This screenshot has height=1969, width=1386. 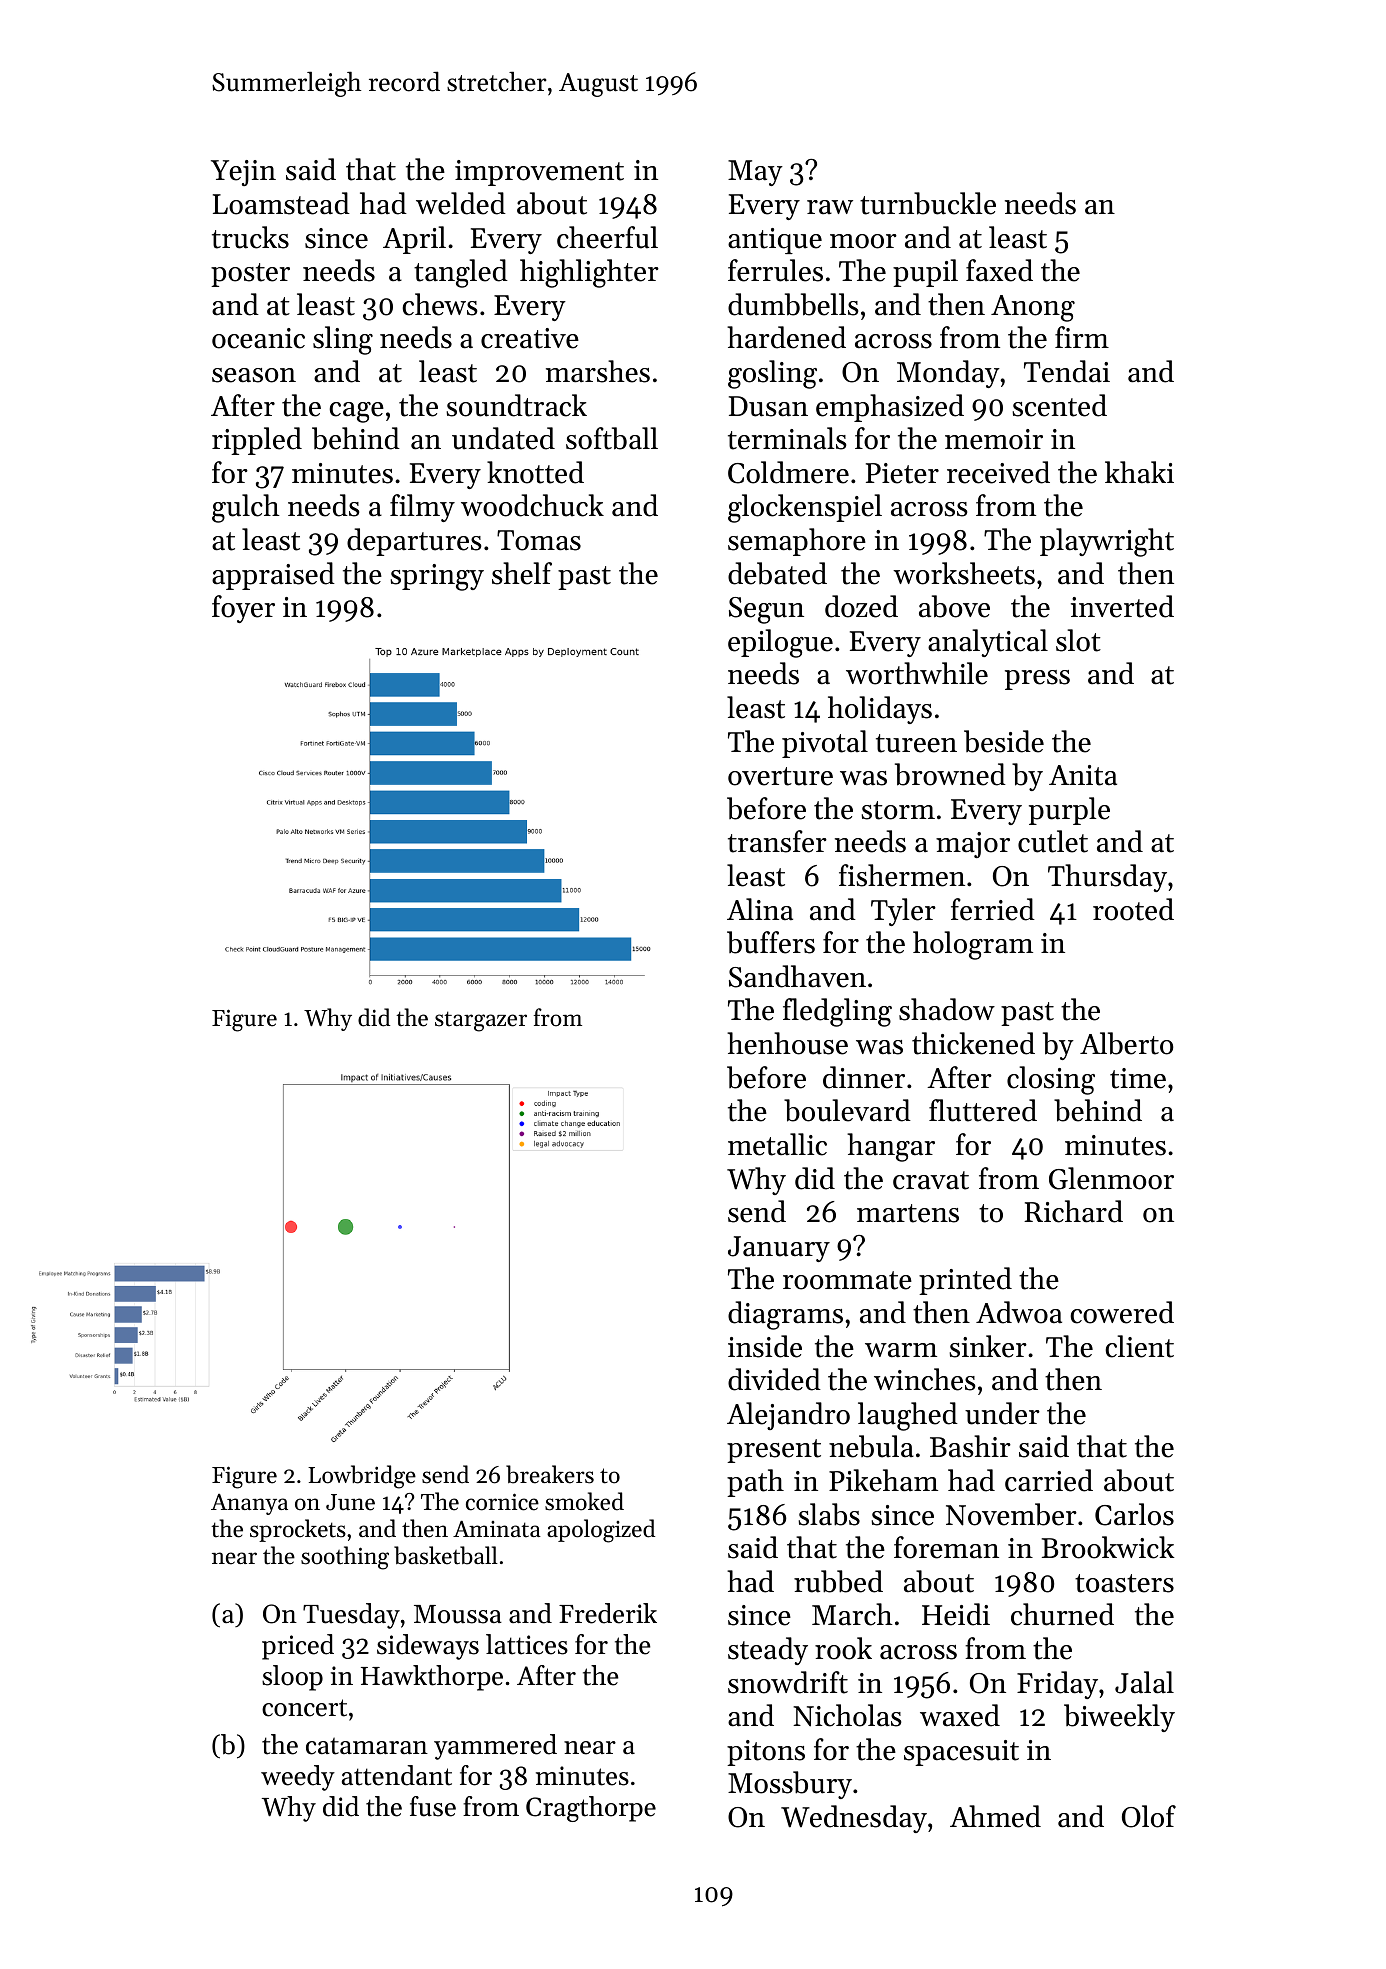 I want to click on inside, so click(x=765, y=1346).
